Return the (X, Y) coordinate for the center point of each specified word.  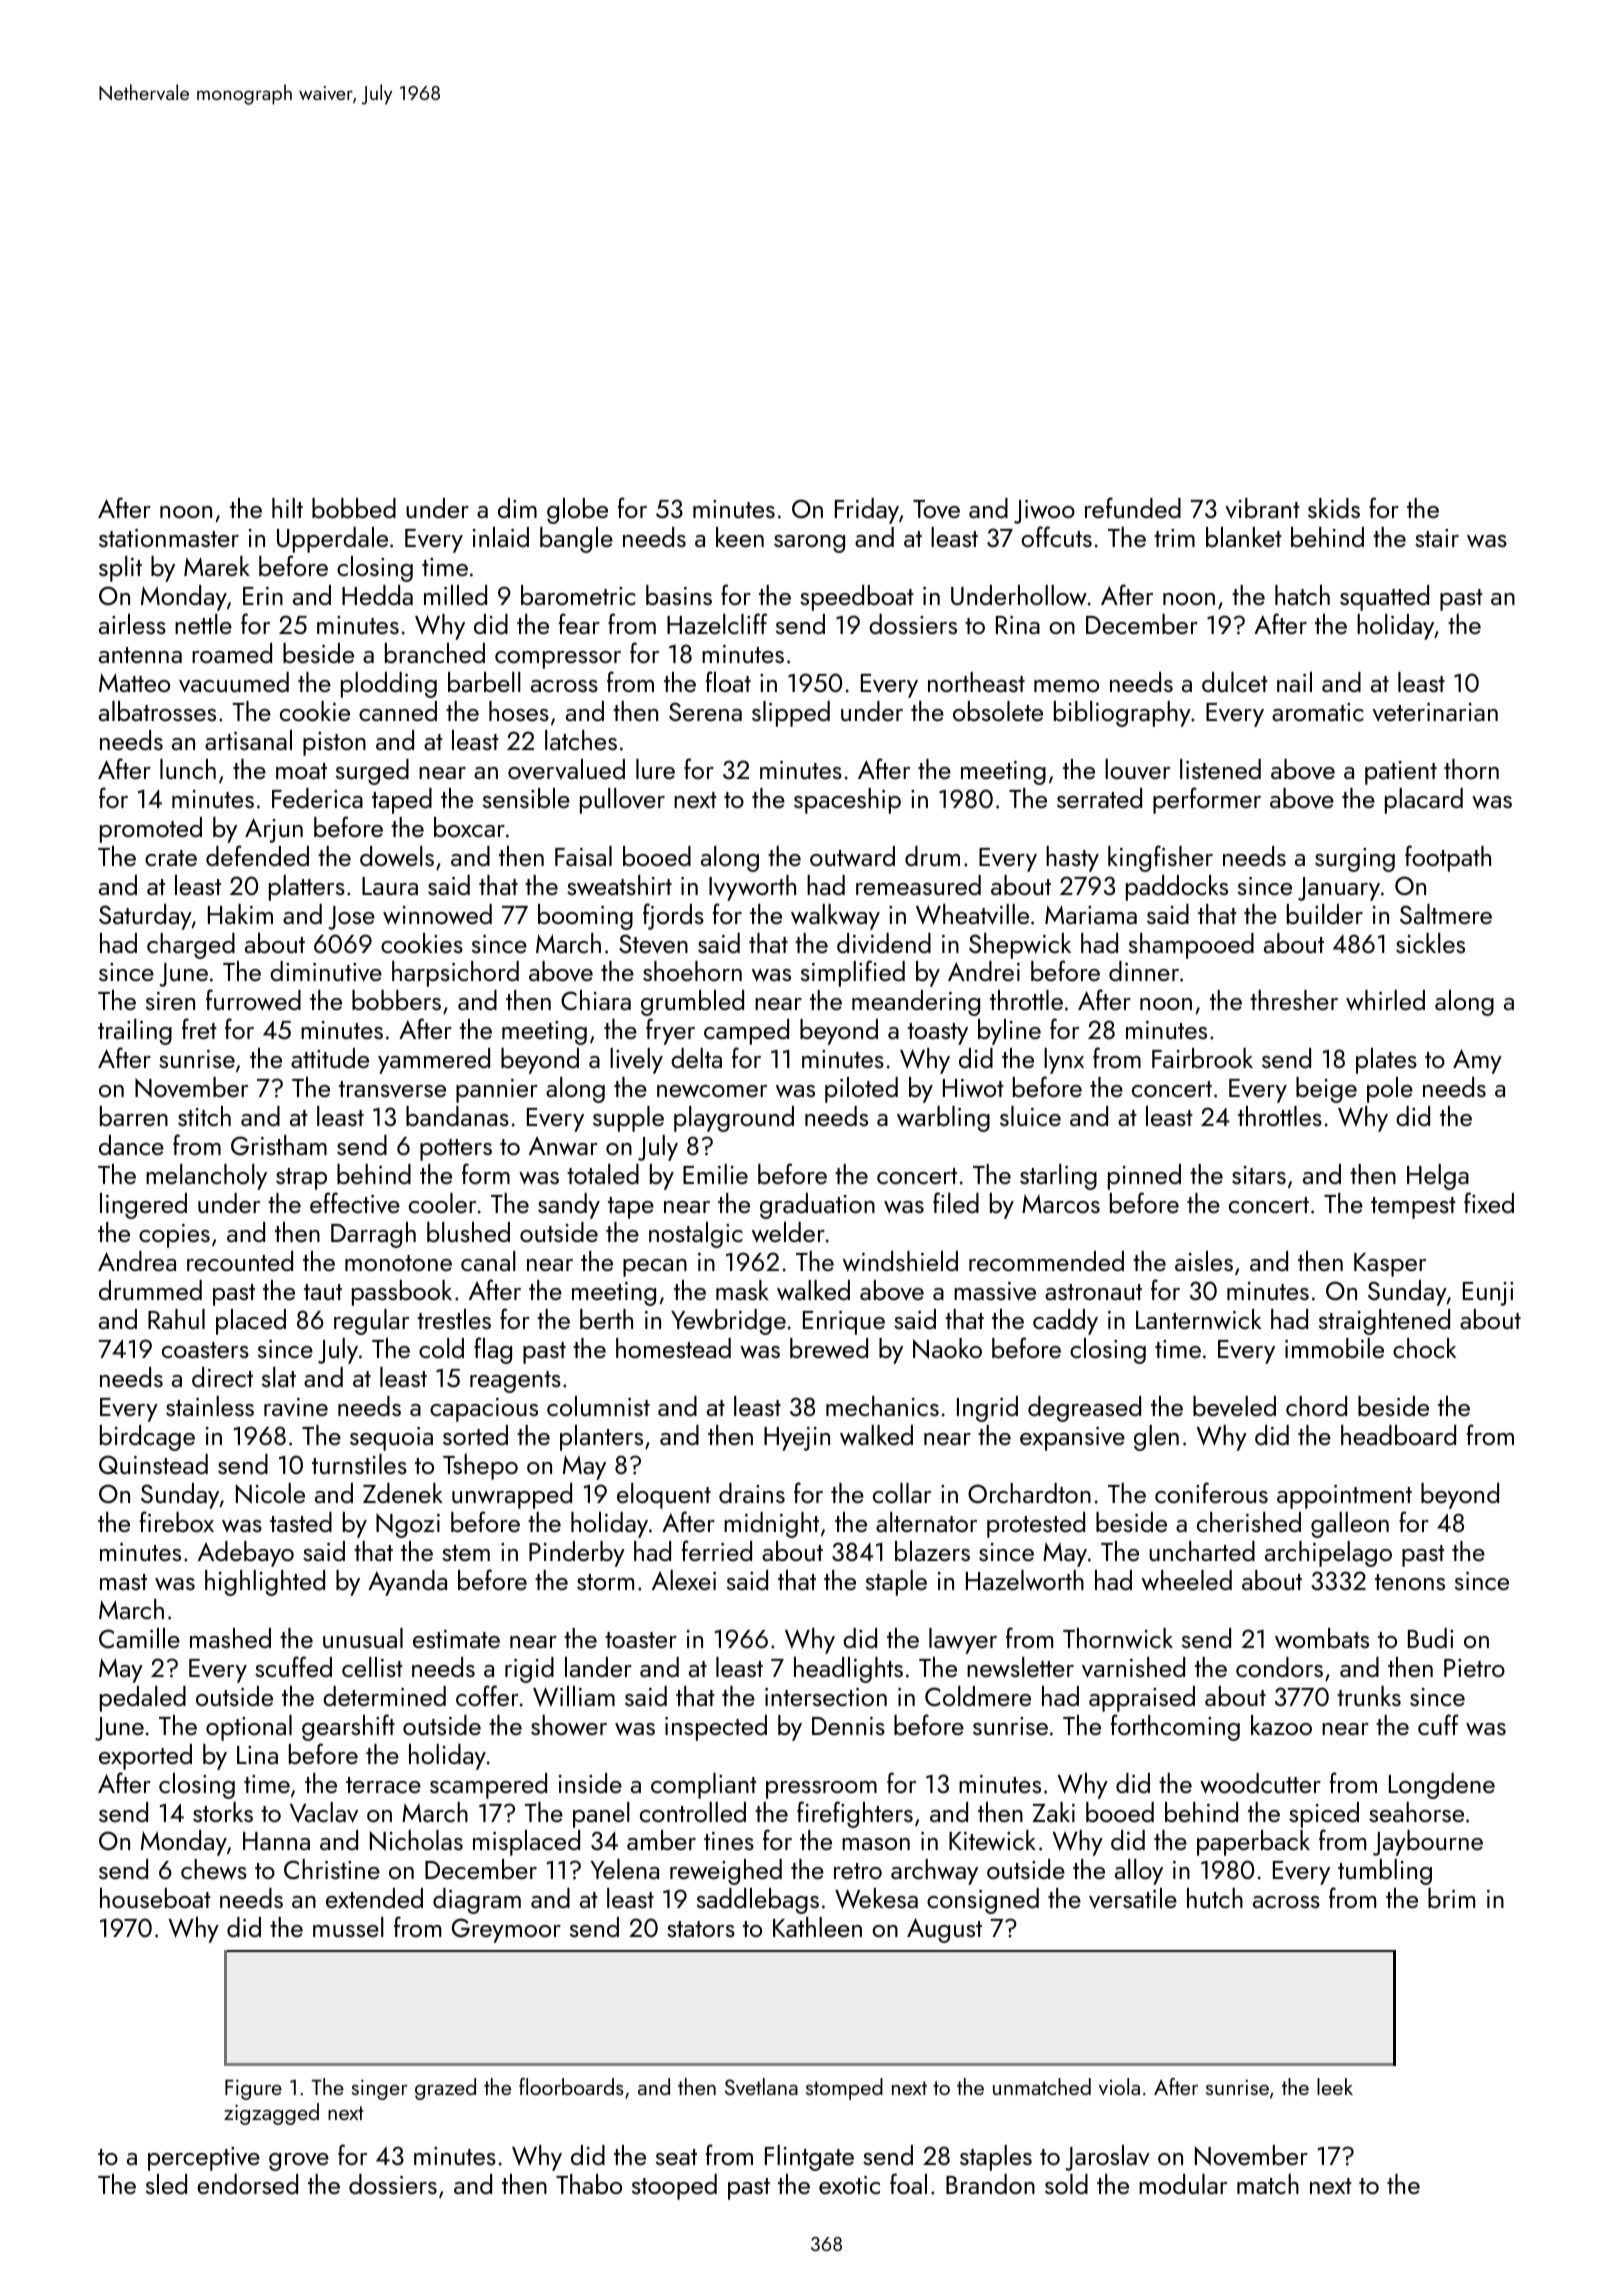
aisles (1204, 1261)
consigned (983, 1901)
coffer (487, 1695)
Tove (936, 509)
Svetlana (761, 2087)
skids (1334, 508)
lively (636, 1061)
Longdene (1442, 1786)
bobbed (354, 508)
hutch (1215, 1898)
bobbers (396, 1000)
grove (299, 2162)
